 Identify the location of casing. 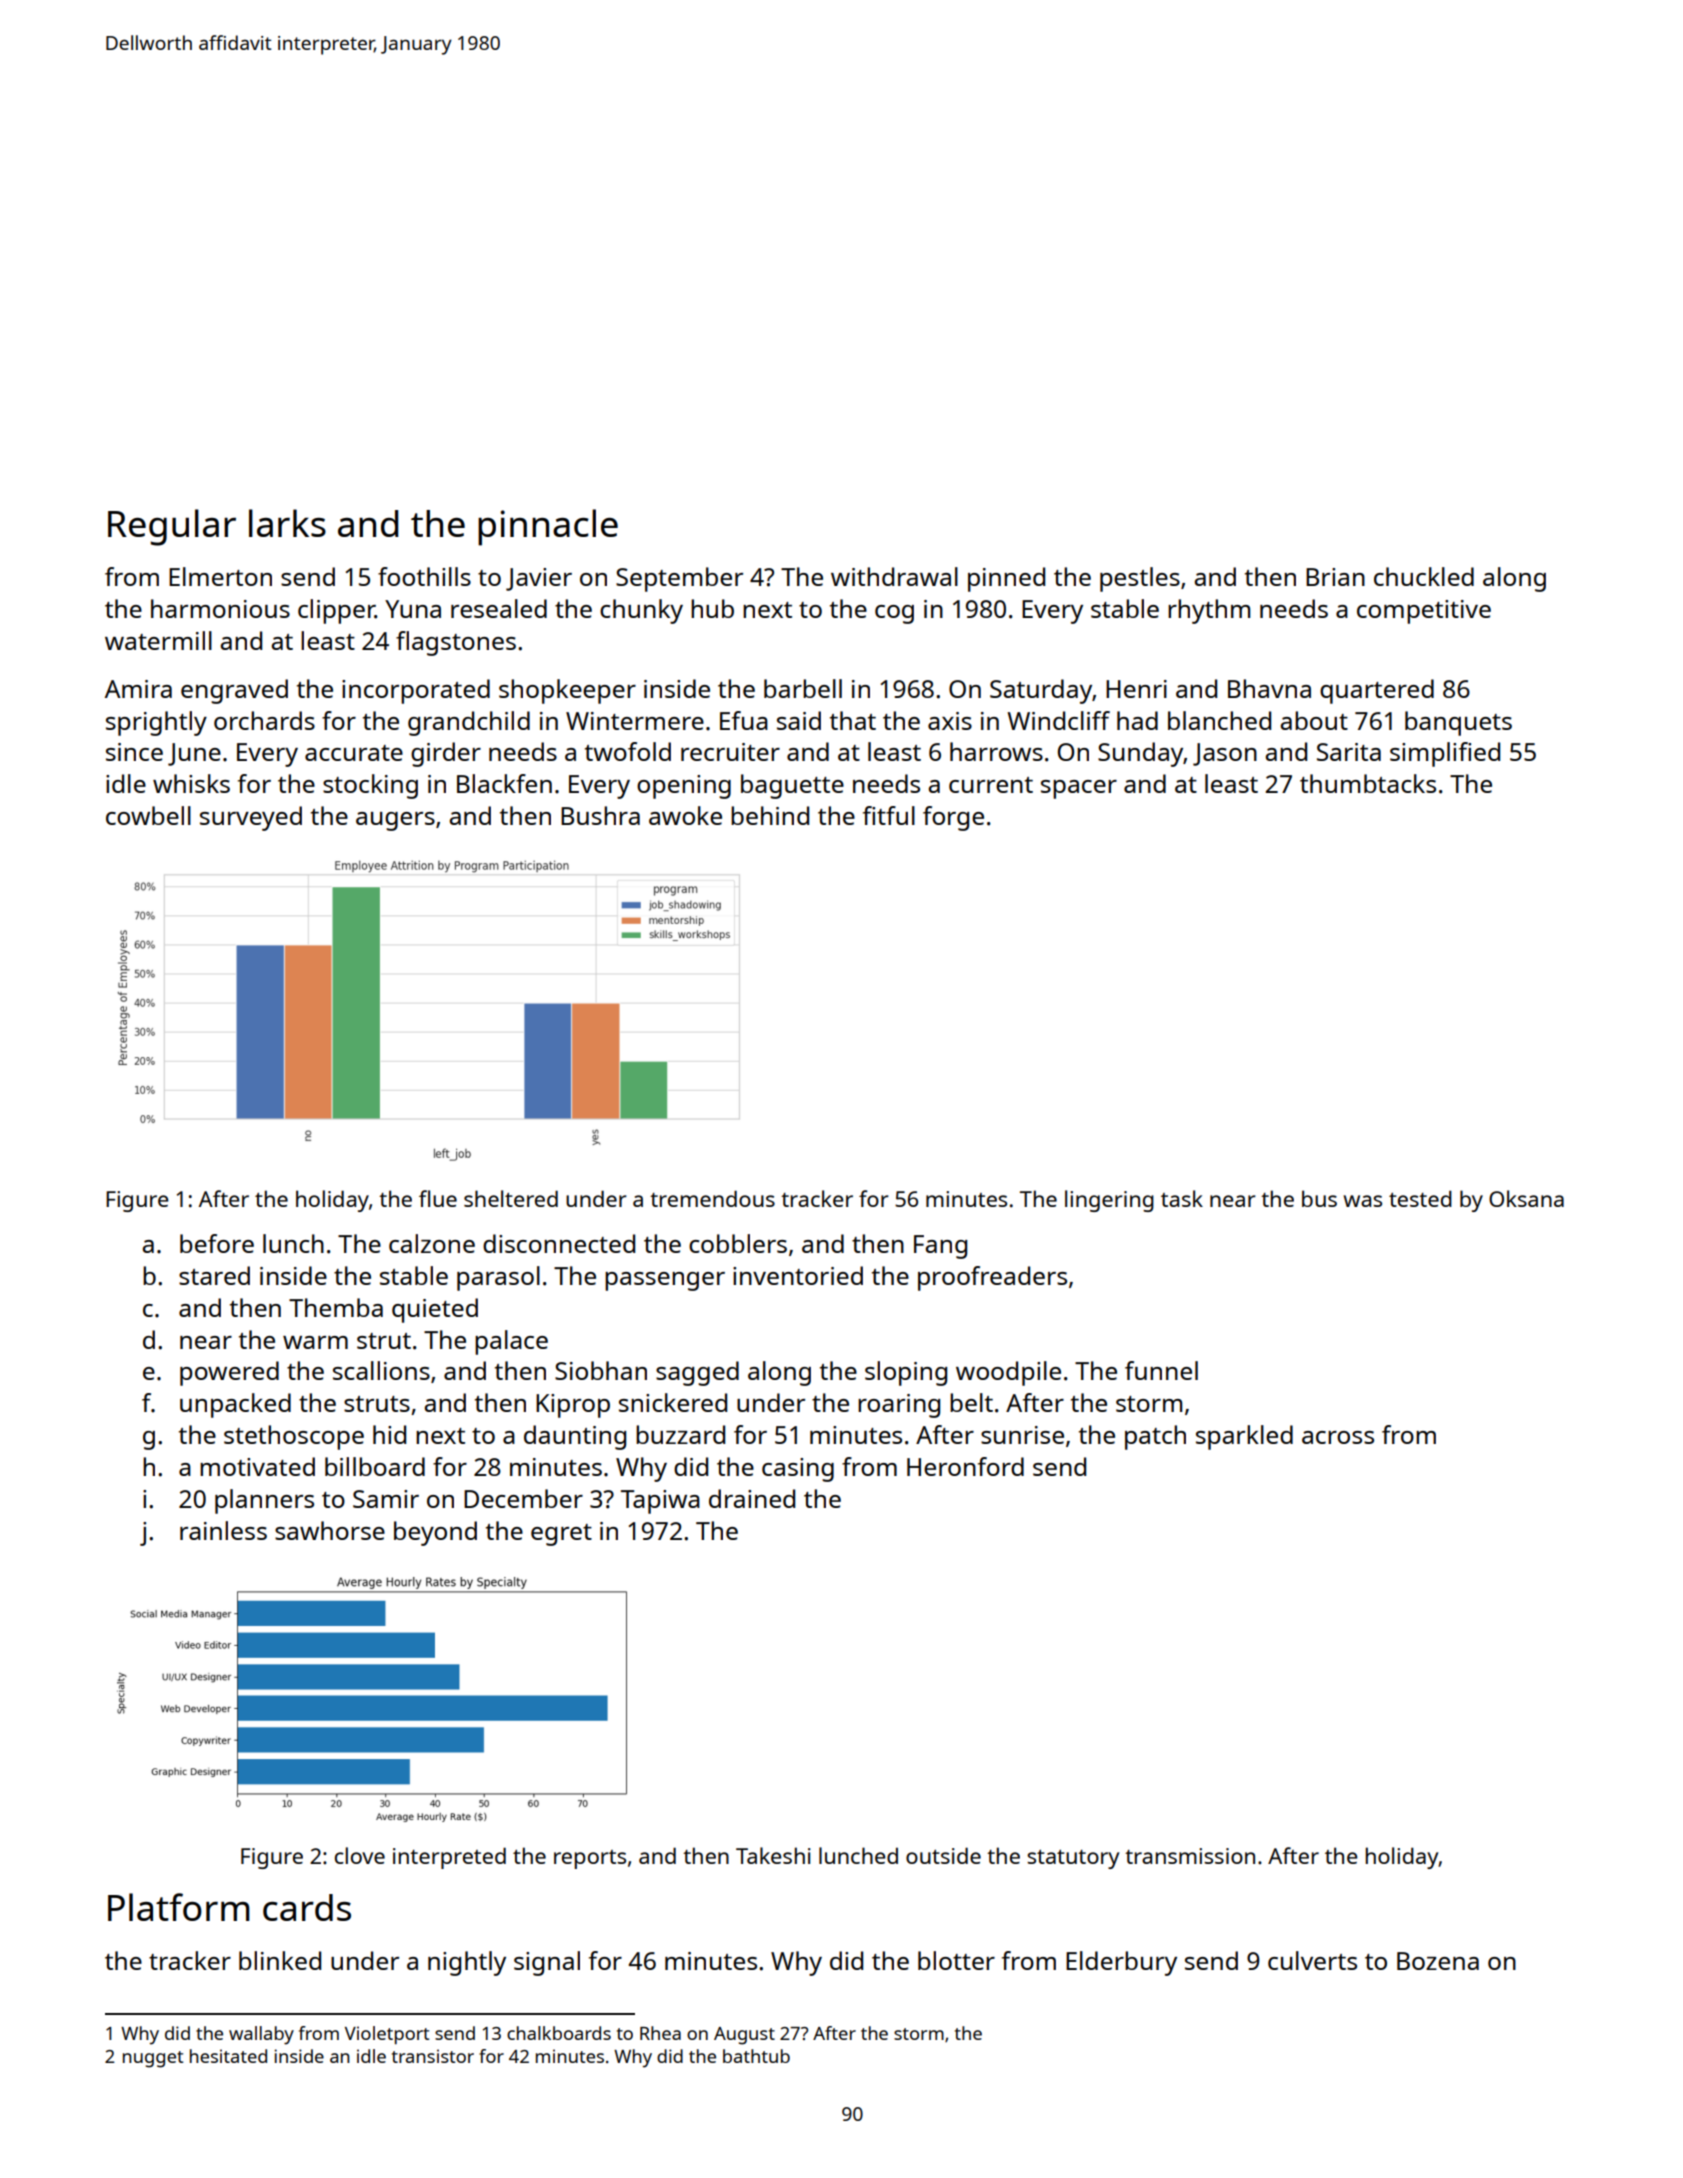
(798, 1470).
